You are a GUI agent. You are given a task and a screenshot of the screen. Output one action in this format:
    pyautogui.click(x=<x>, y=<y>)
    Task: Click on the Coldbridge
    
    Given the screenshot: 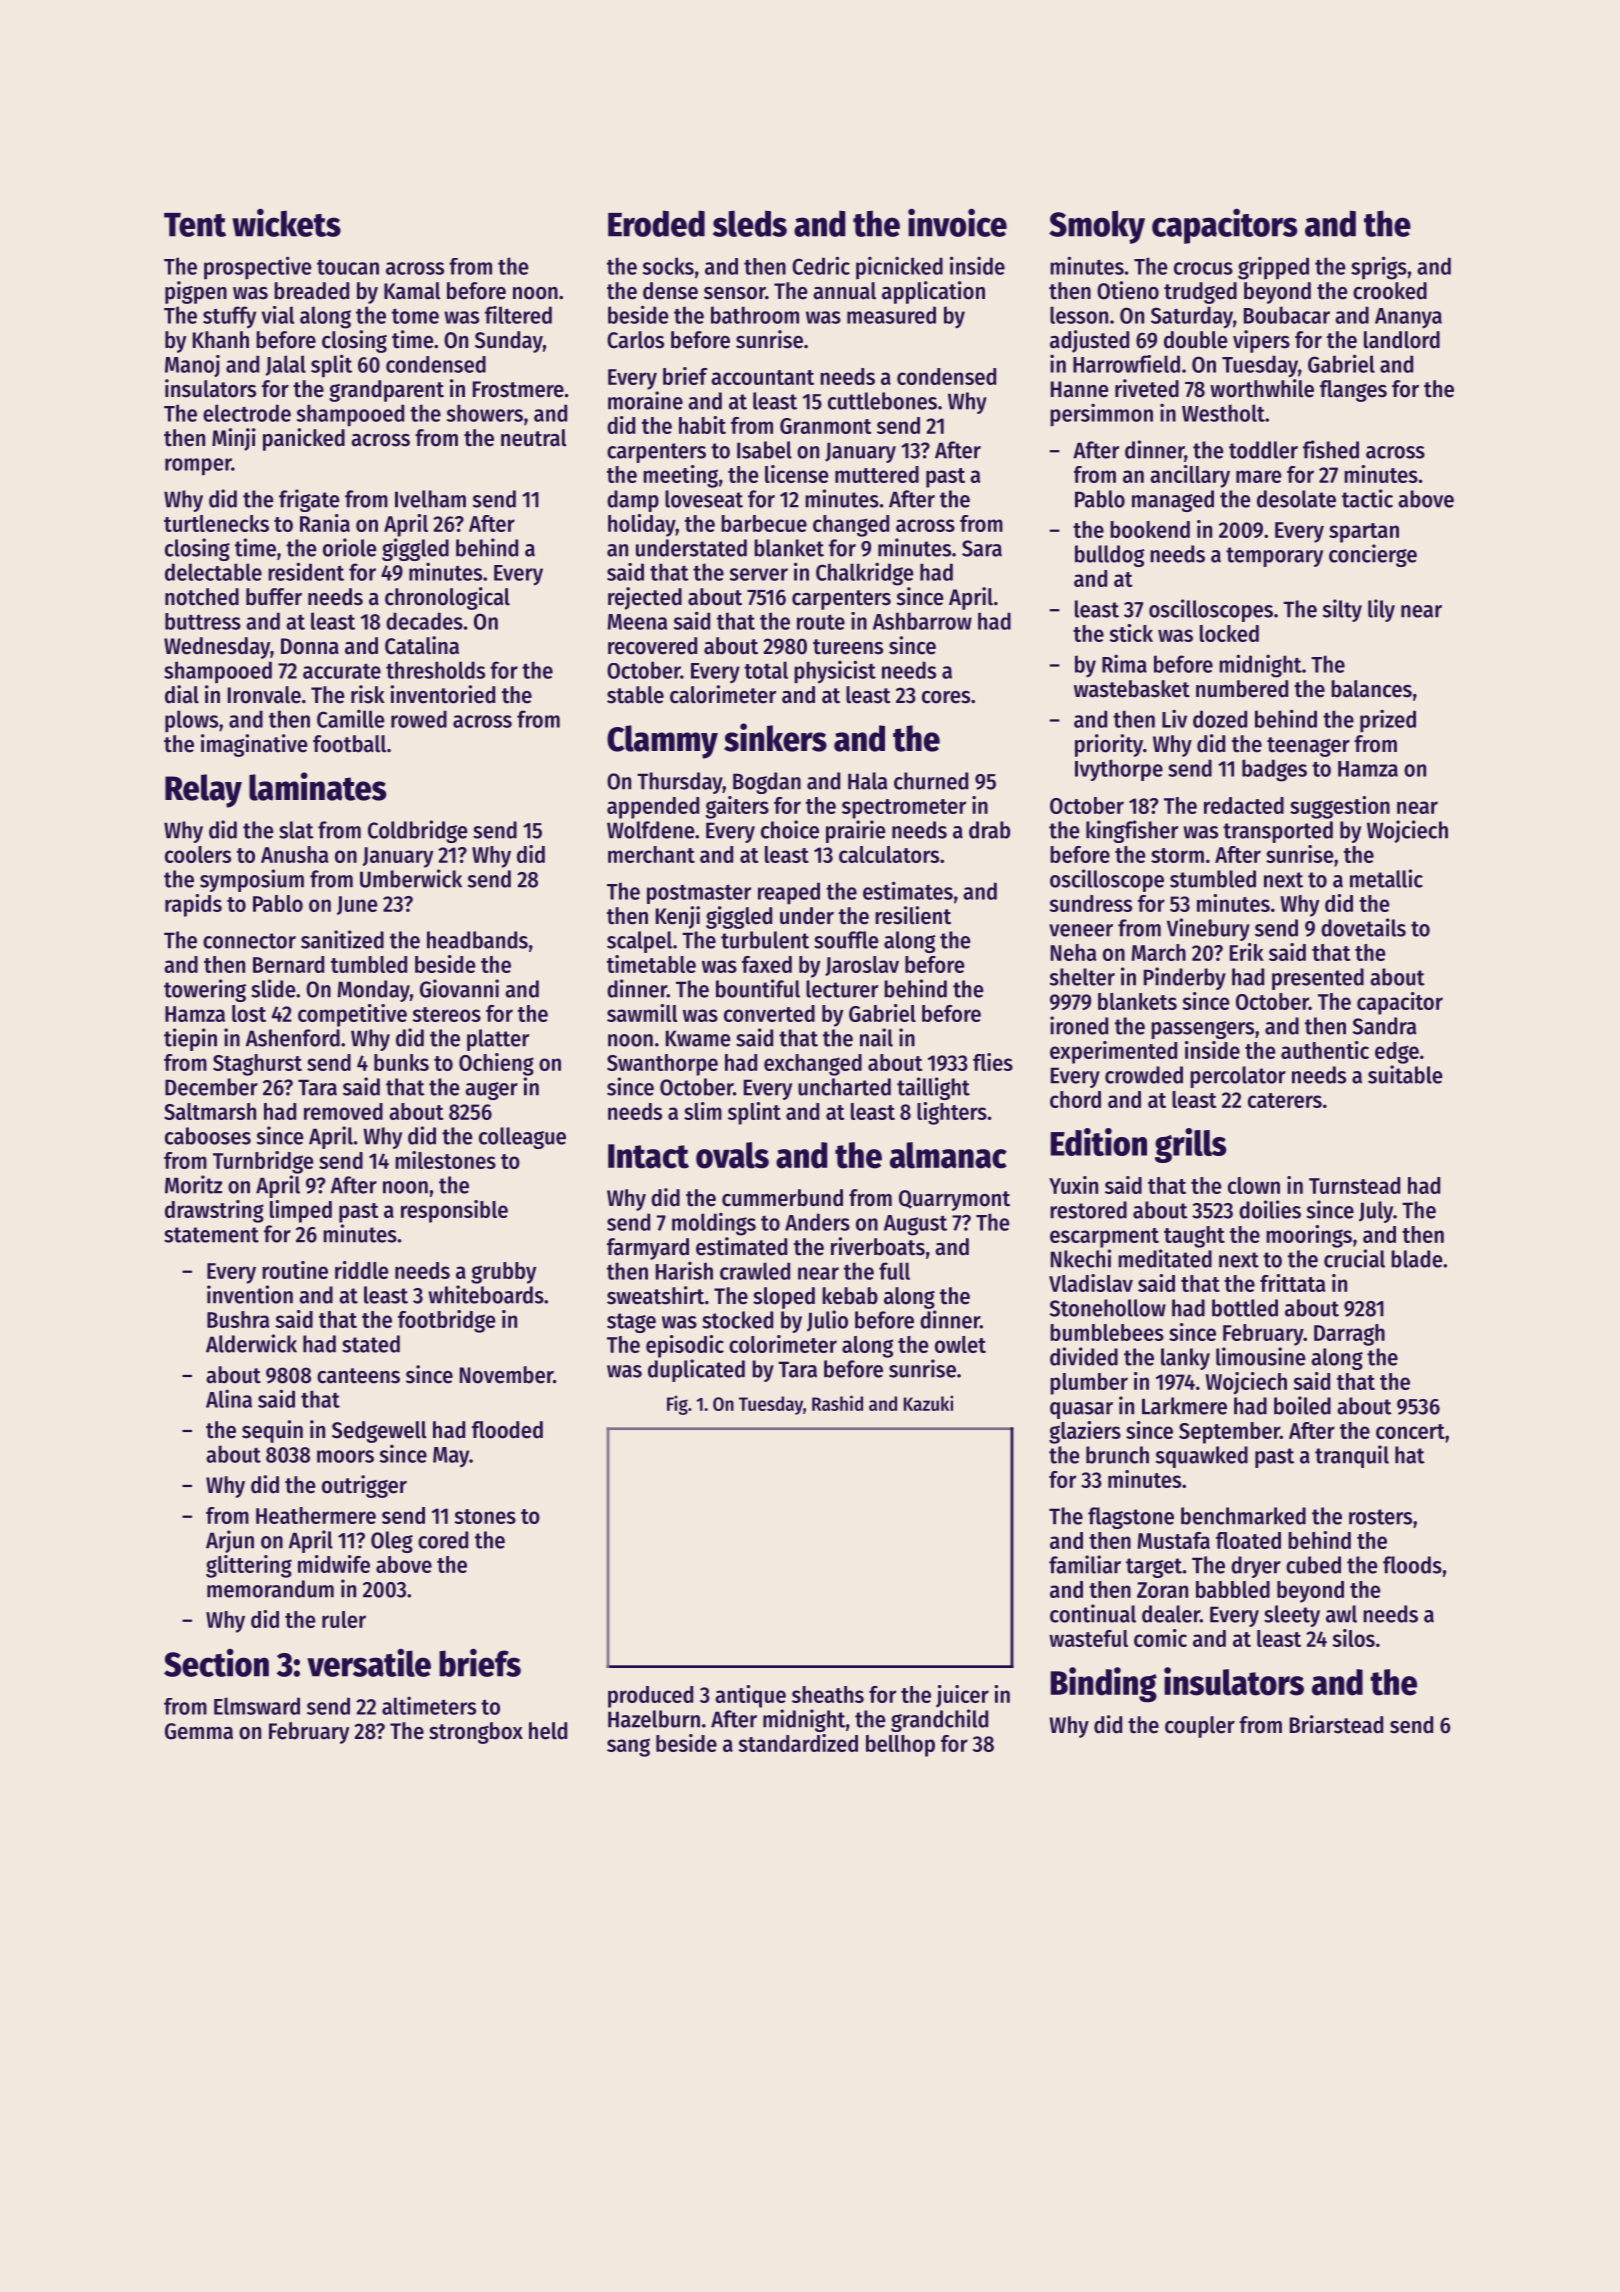 What is the action you would take?
    pyautogui.click(x=417, y=831)
